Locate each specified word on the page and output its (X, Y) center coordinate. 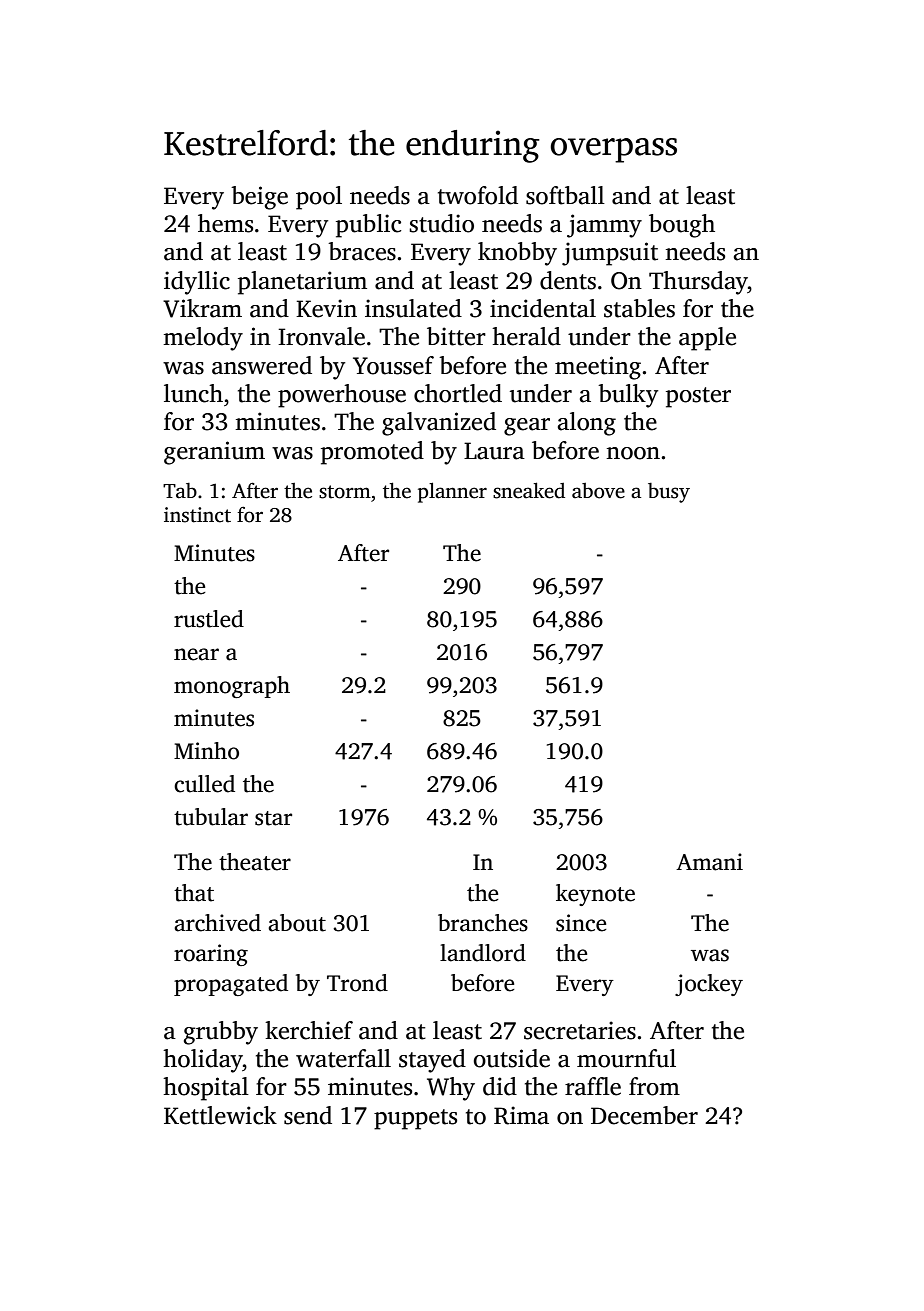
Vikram (202, 308)
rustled (209, 619)
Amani (709, 862)
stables (639, 308)
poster (698, 397)
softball (565, 195)
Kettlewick (220, 1115)
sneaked (529, 490)
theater (255, 862)
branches (483, 923)
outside (511, 1058)
